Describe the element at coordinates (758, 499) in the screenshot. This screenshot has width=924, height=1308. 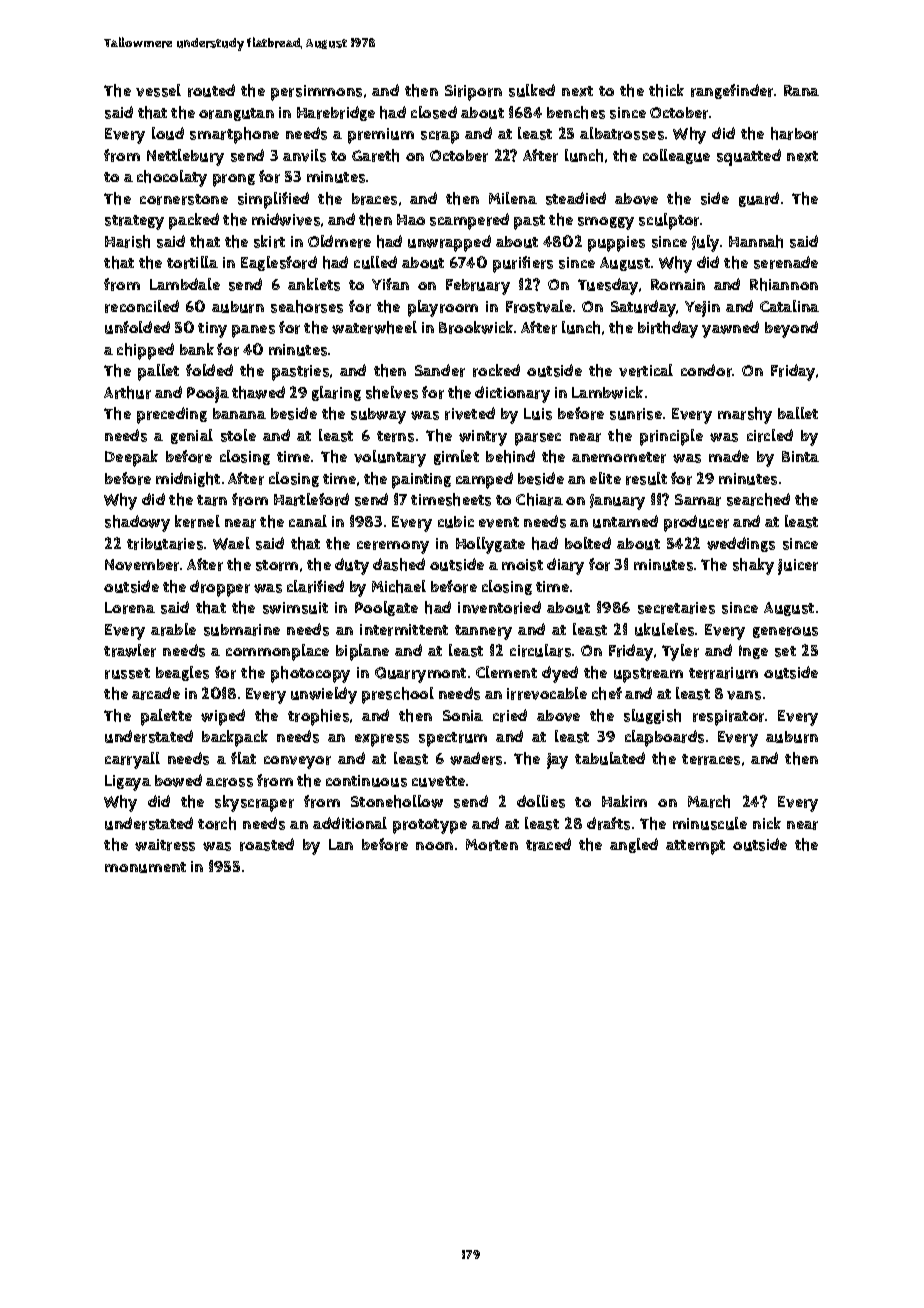
I see `searched` at that location.
